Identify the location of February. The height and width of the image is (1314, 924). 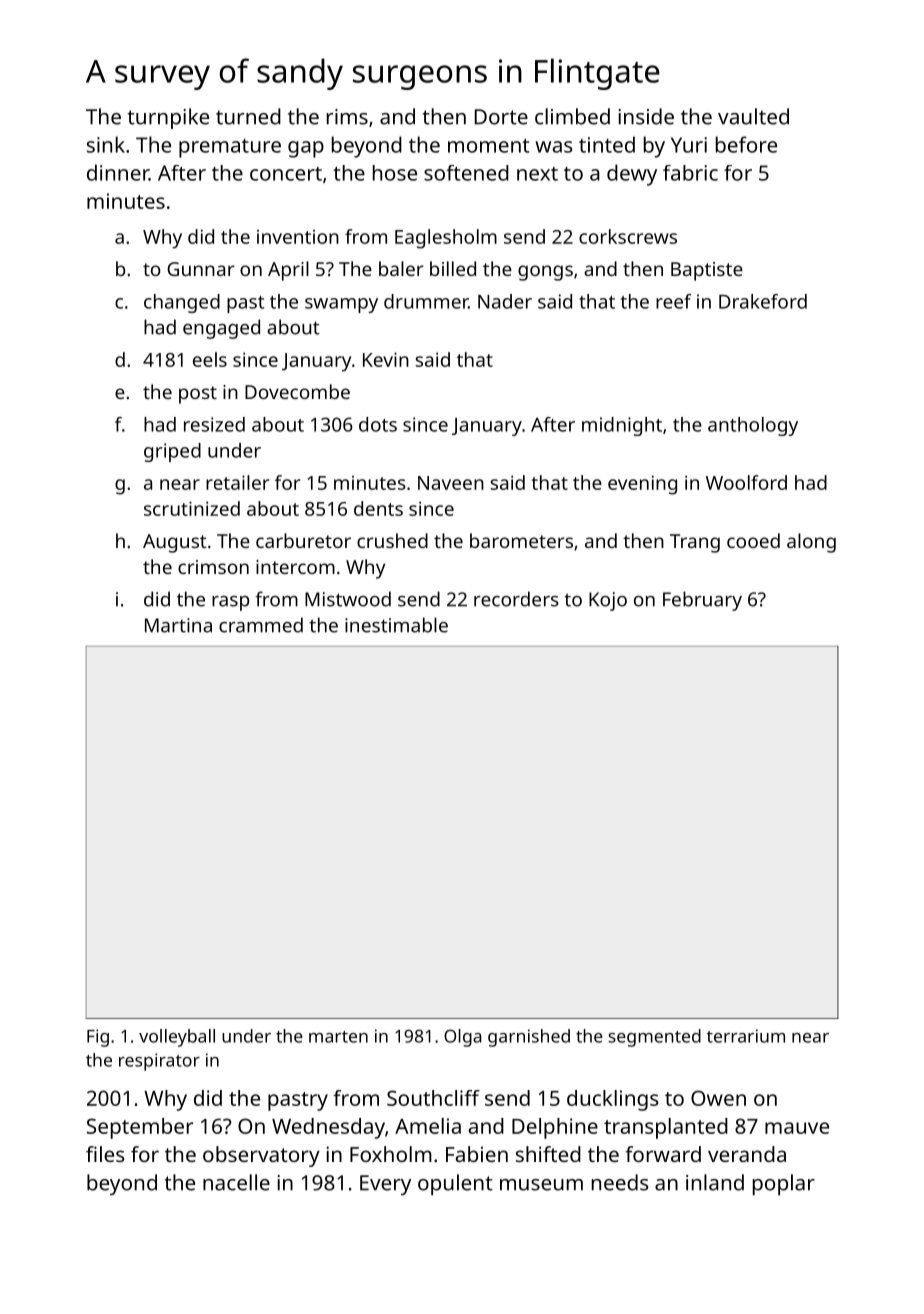
(702, 601).
